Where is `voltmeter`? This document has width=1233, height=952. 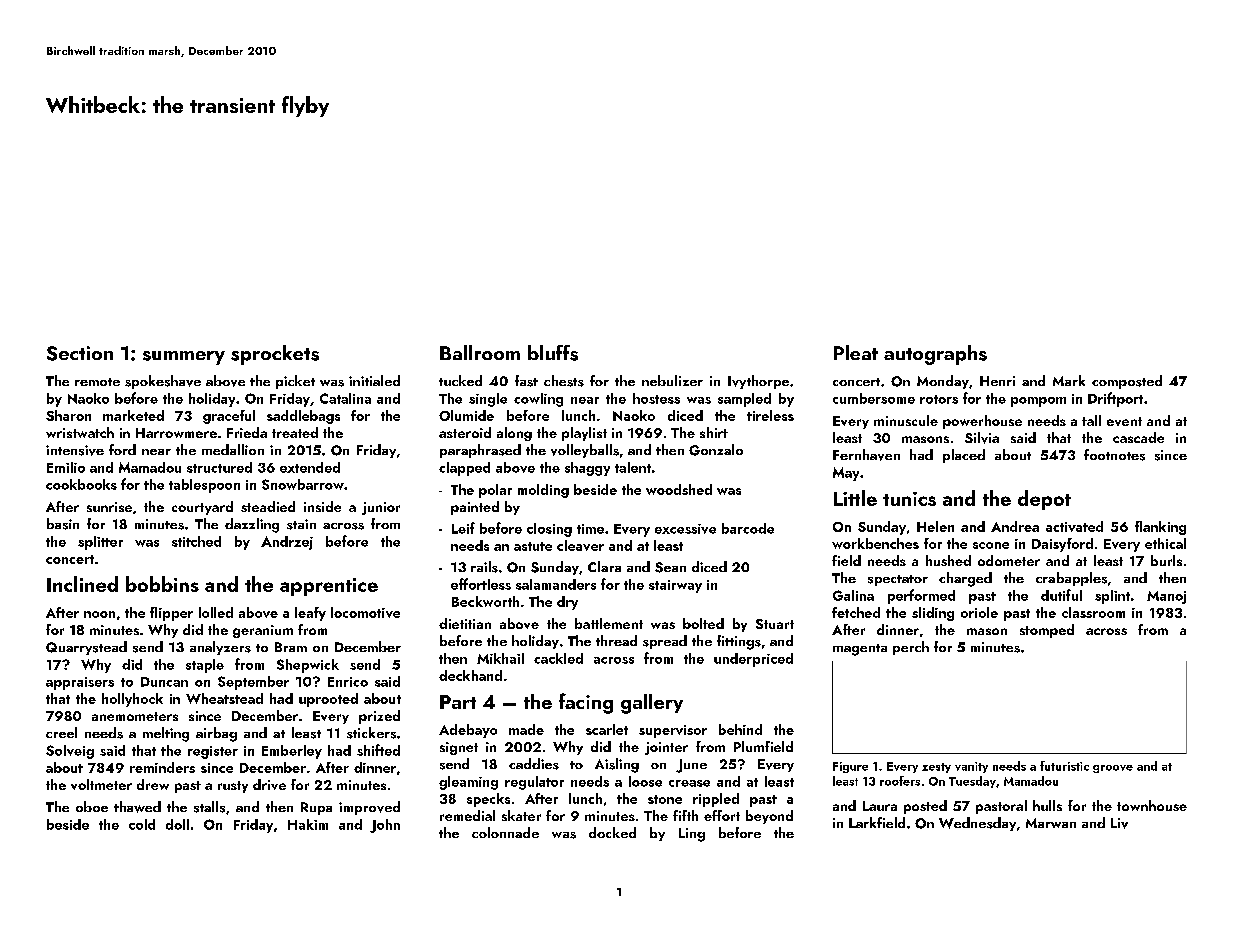 voltmeter is located at coordinates (101, 784).
